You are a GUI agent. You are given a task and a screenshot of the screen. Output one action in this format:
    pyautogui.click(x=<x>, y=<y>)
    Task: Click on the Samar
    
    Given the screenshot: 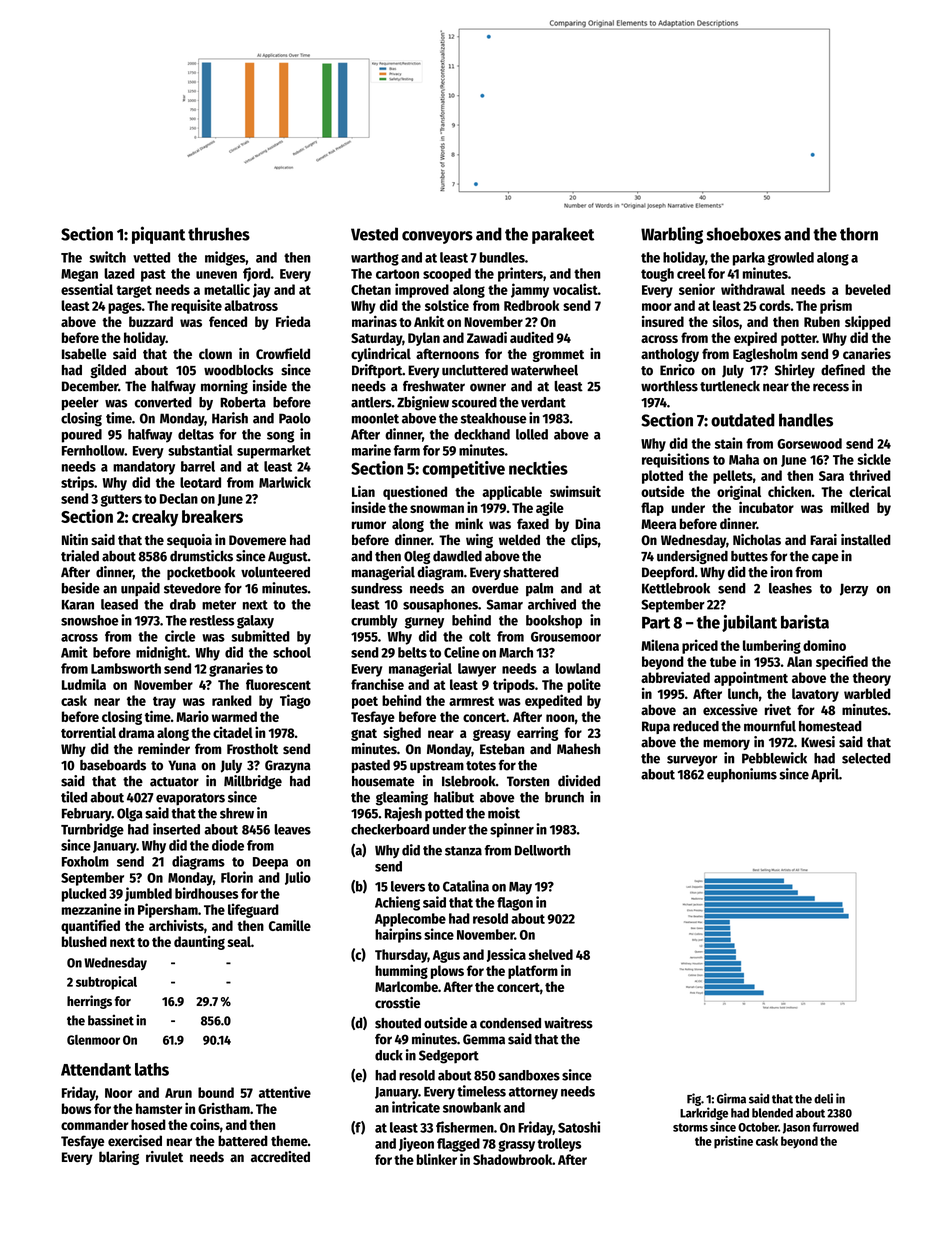 What is the action you would take?
    pyautogui.click(x=505, y=604)
